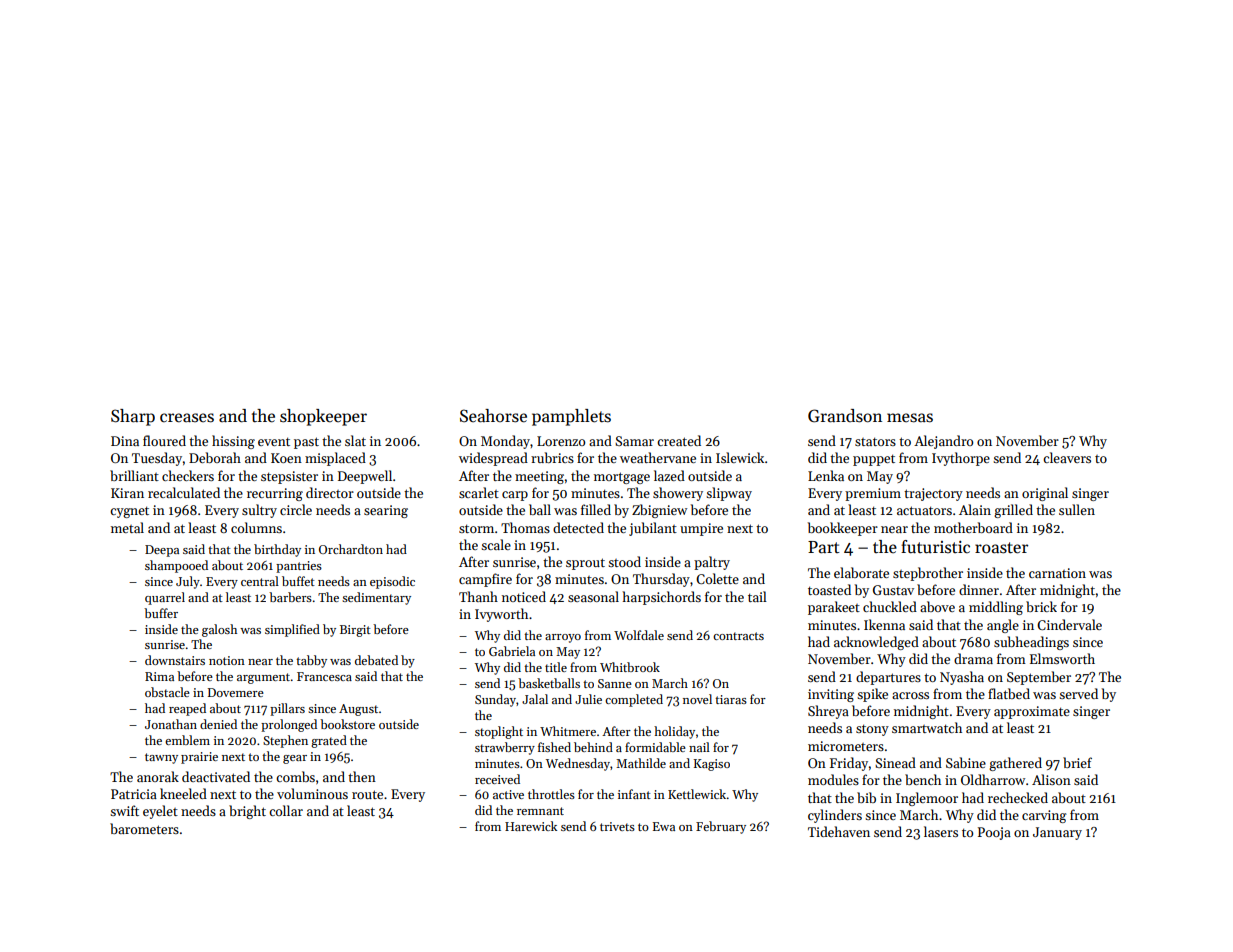 The height and width of the image is (952, 1233). Describe the element at coordinates (144, 828) in the image. I see `barometers` at that location.
